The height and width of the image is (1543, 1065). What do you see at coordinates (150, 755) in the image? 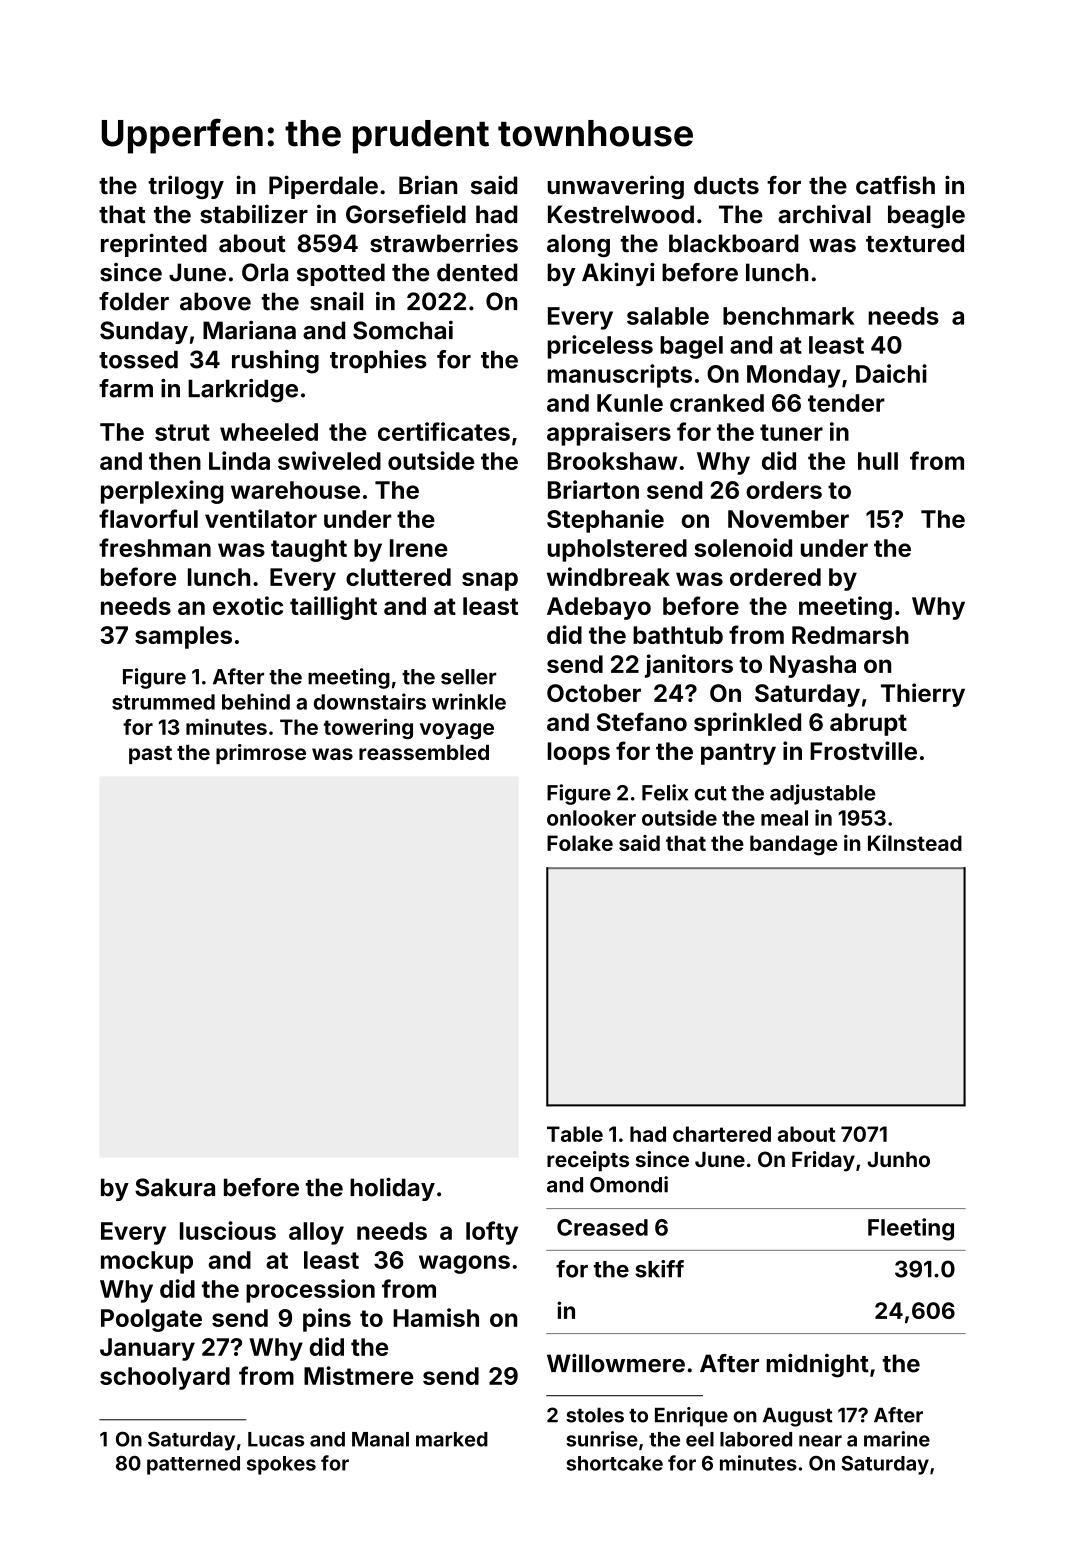
I see `past` at bounding box center [150, 755].
